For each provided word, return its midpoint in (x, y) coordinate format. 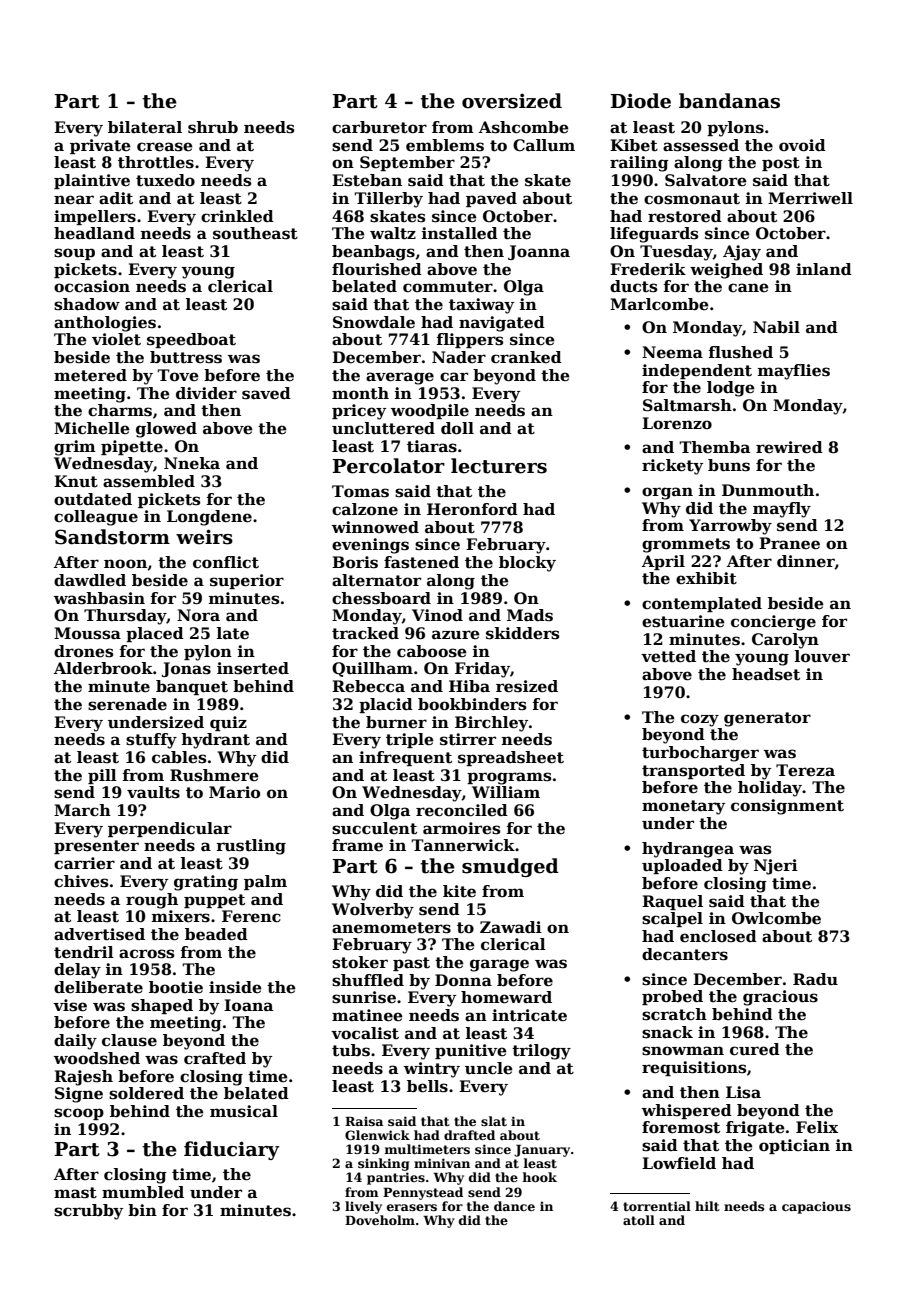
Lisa (743, 1092)
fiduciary (232, 1150)
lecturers (499, 466)
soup (74, 254)
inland (824, 269)
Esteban (367, 180)
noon (125, 564)
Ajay (742, 253)
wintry (432, 1070)
